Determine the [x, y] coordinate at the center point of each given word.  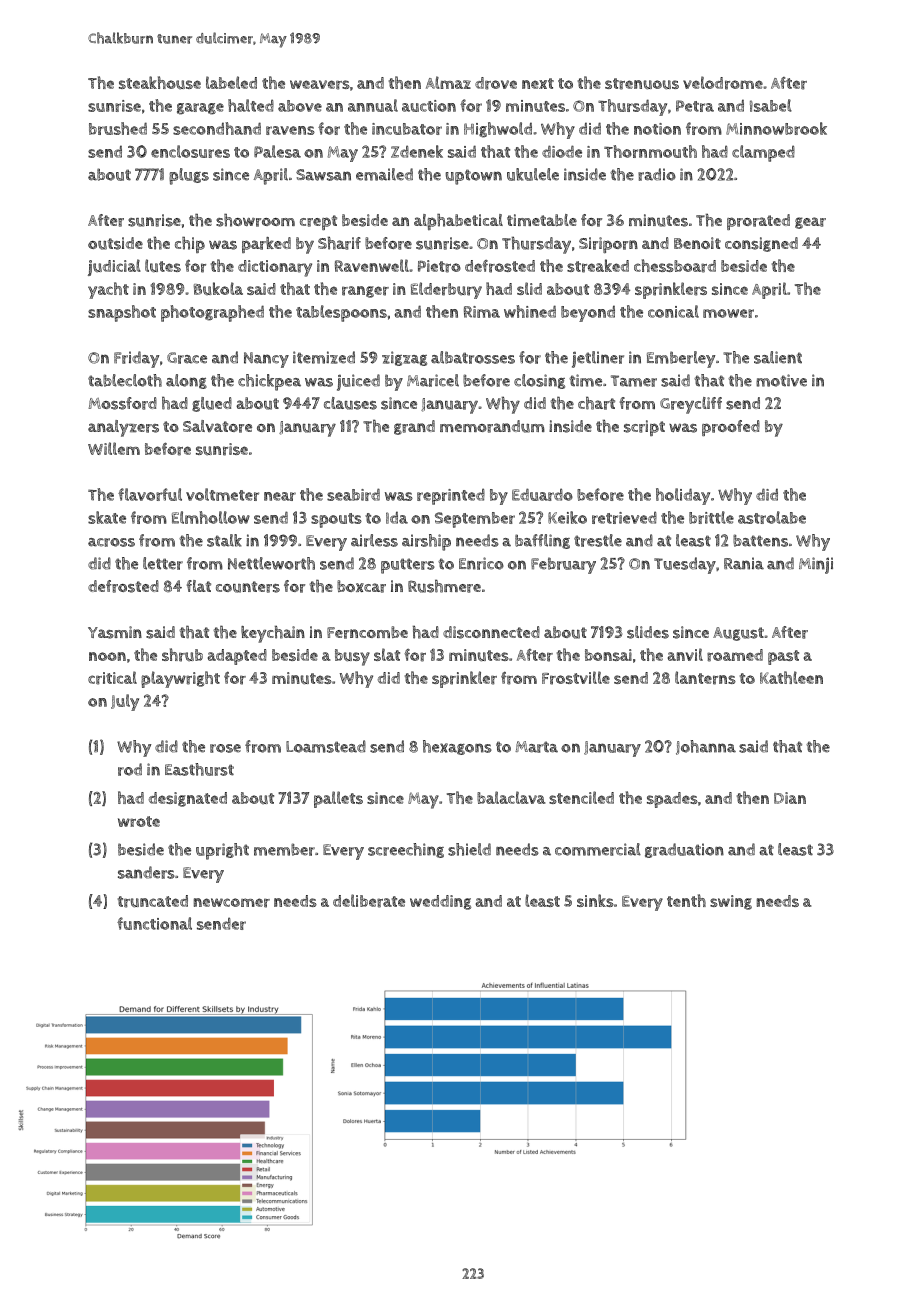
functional [154, 923]
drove [496, 83]
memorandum [492, 426]
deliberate [369, 901]
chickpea [269, 382]
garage [200, 109]
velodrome [723, 83]
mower [728, 313]
